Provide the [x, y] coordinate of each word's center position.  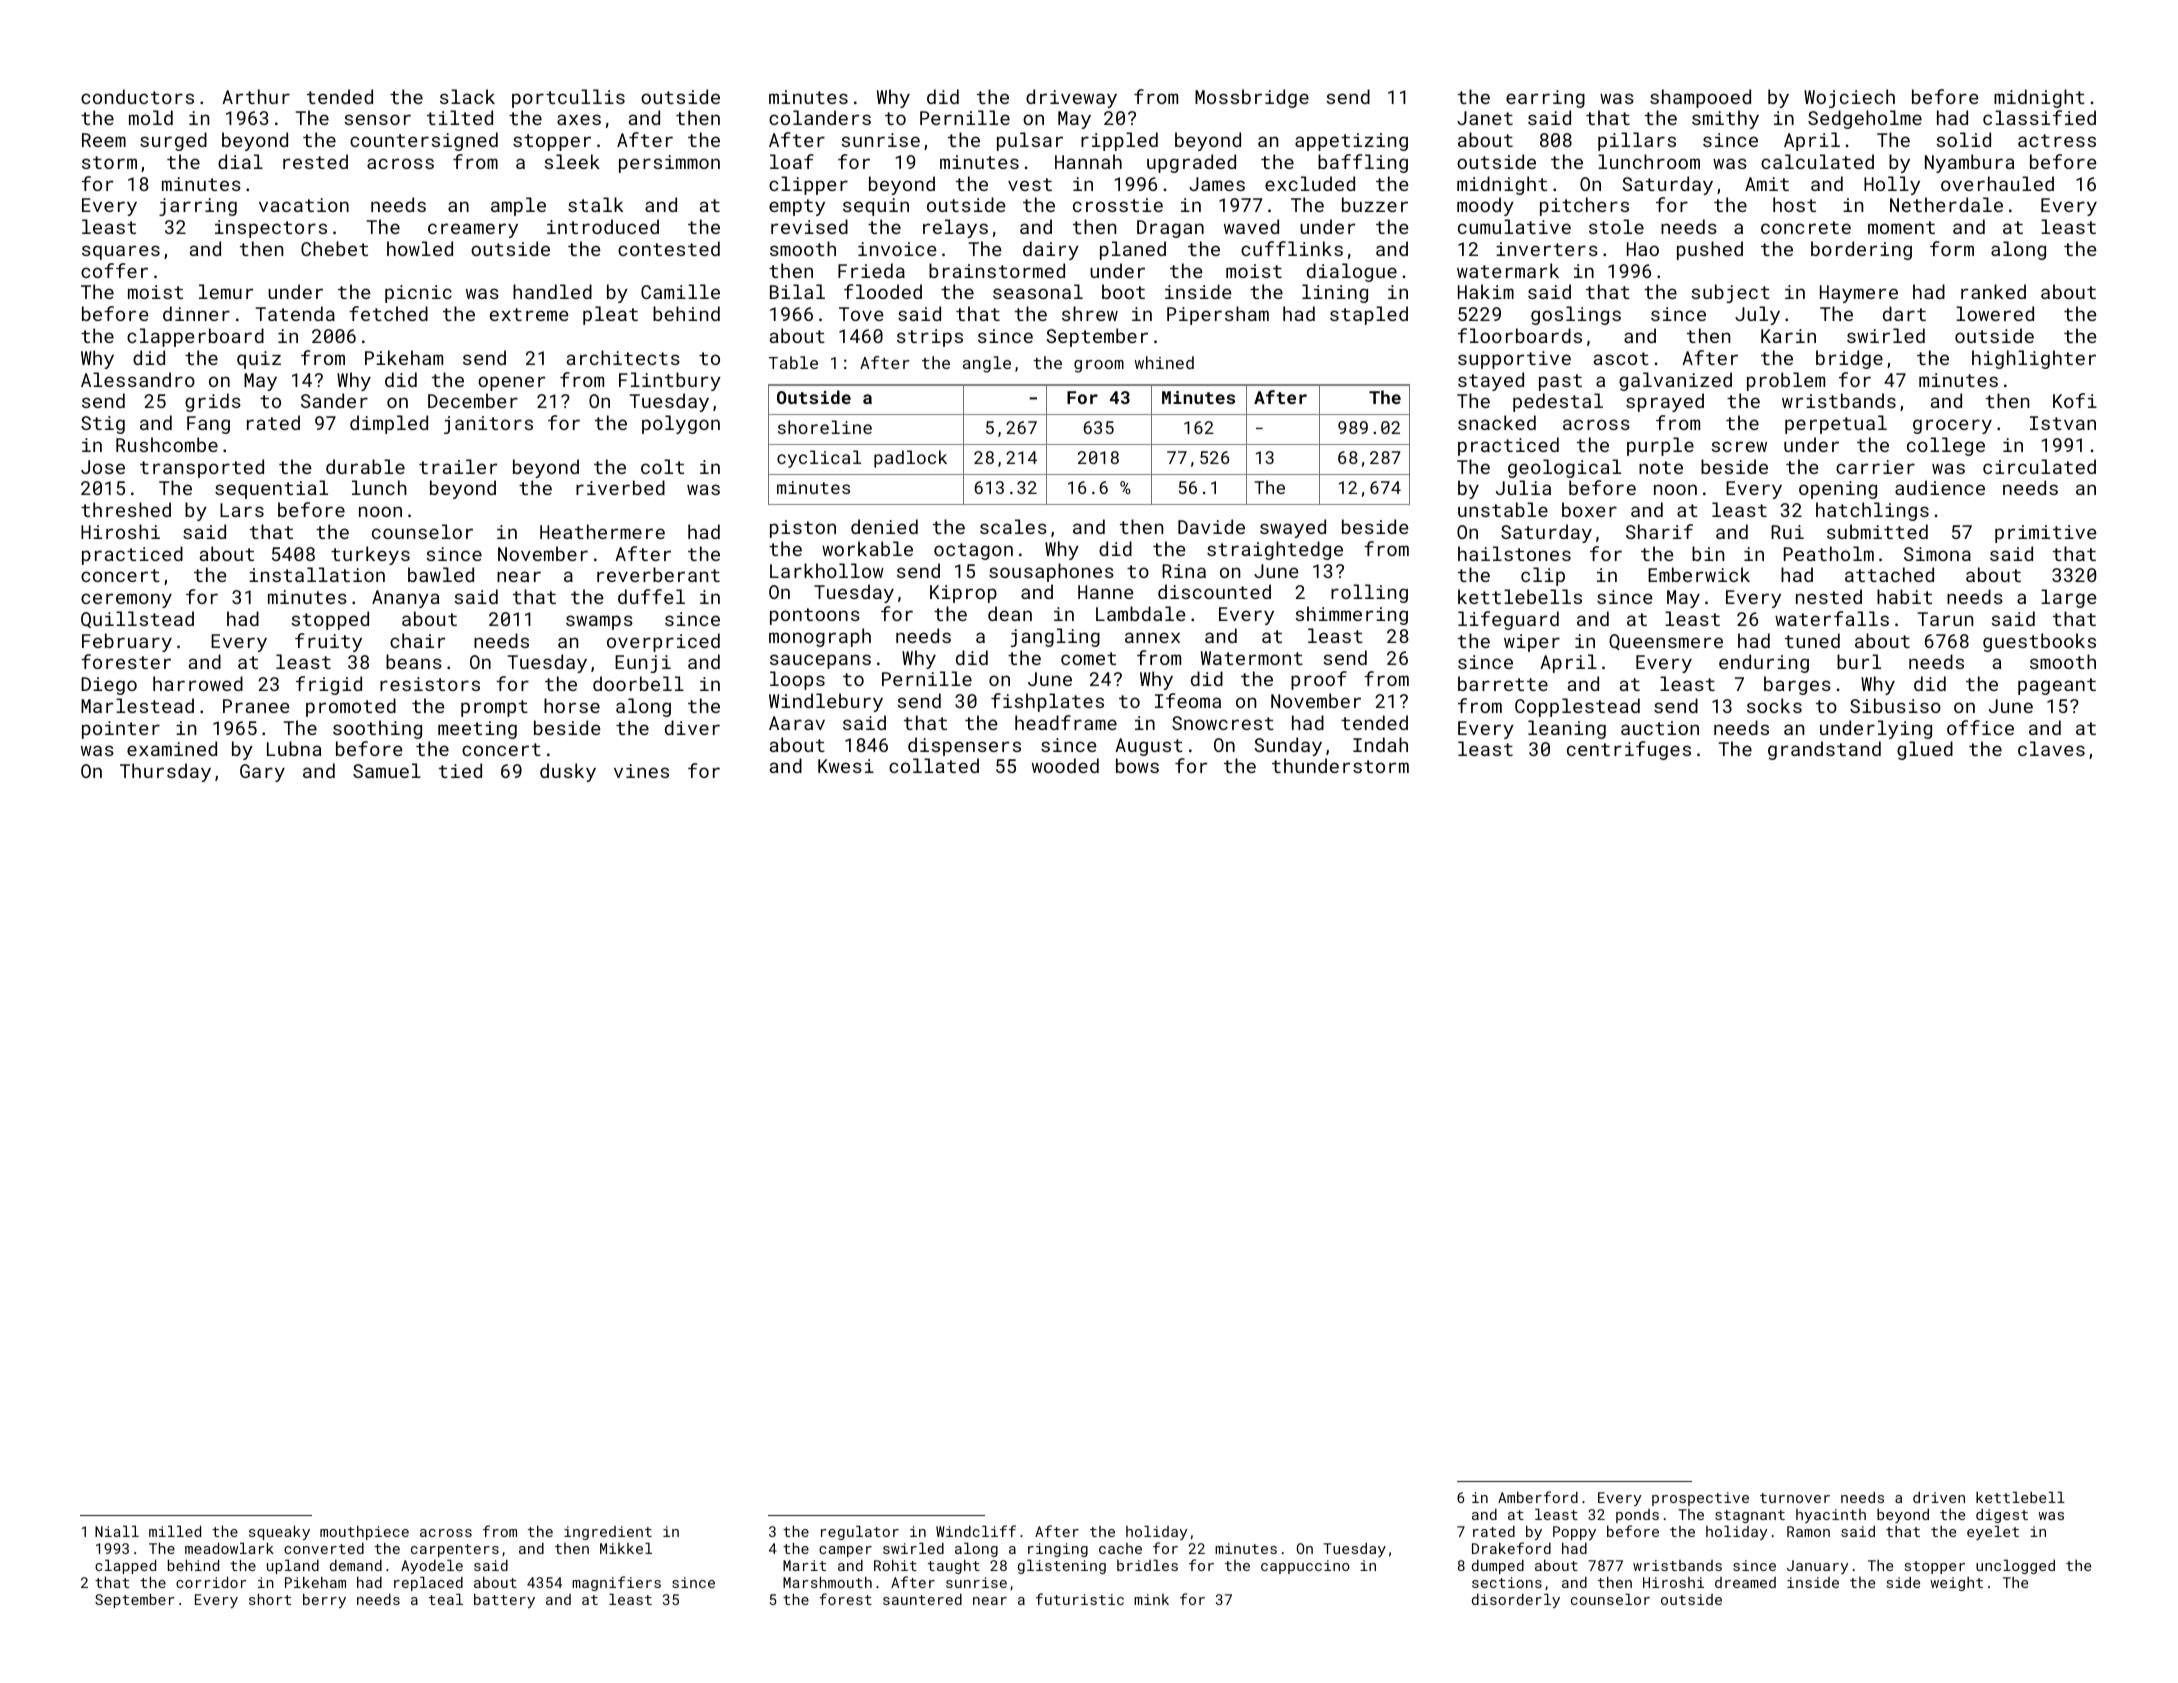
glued [1925, 750]
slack [467, 96]
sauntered [922, 1599]
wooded [1065, 765]
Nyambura [1970, 163]
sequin [876, 207]
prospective [1700, 1499]
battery [504, 1600]
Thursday [165, 772]
